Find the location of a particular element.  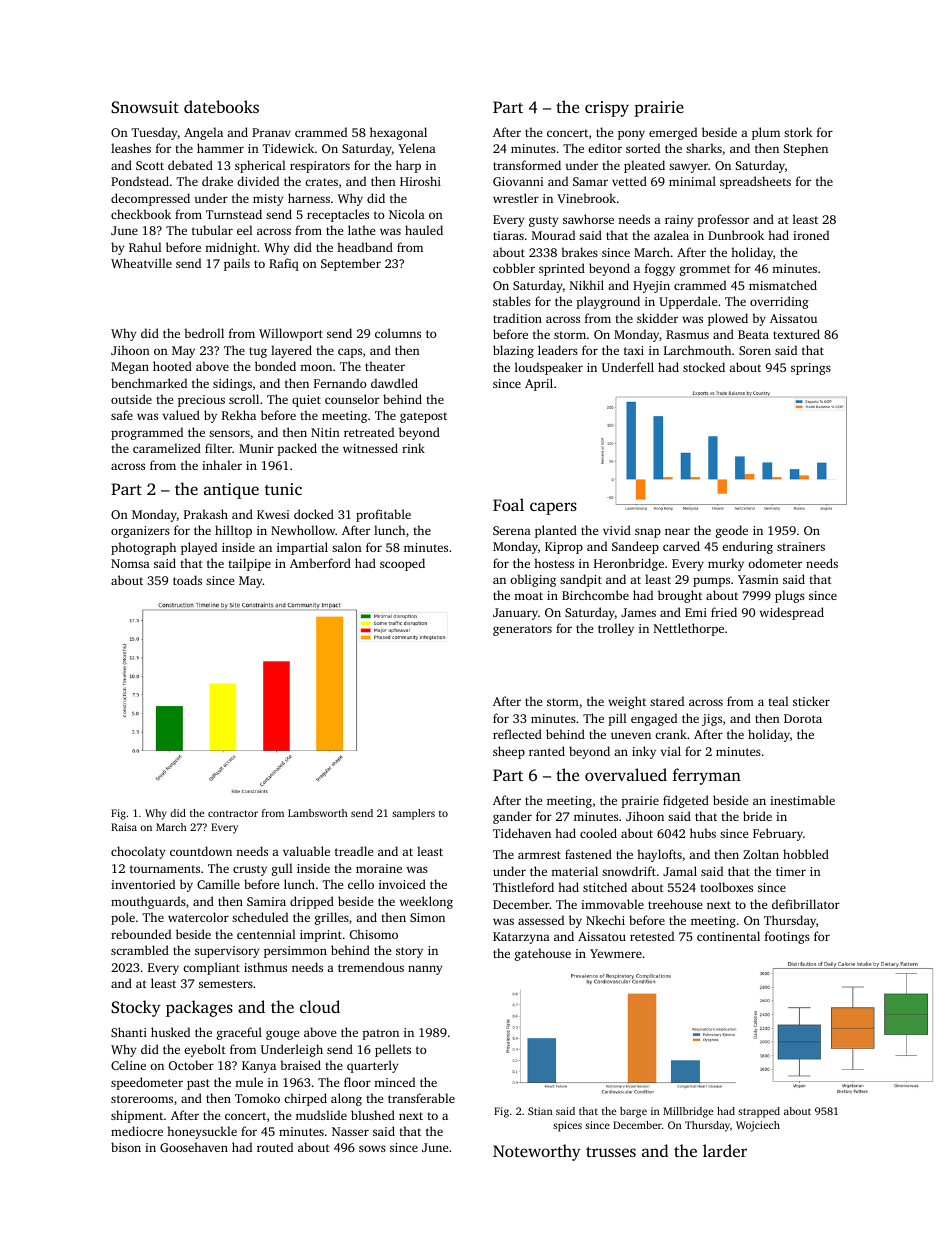

contractor is located at coordinates (233, 813).
